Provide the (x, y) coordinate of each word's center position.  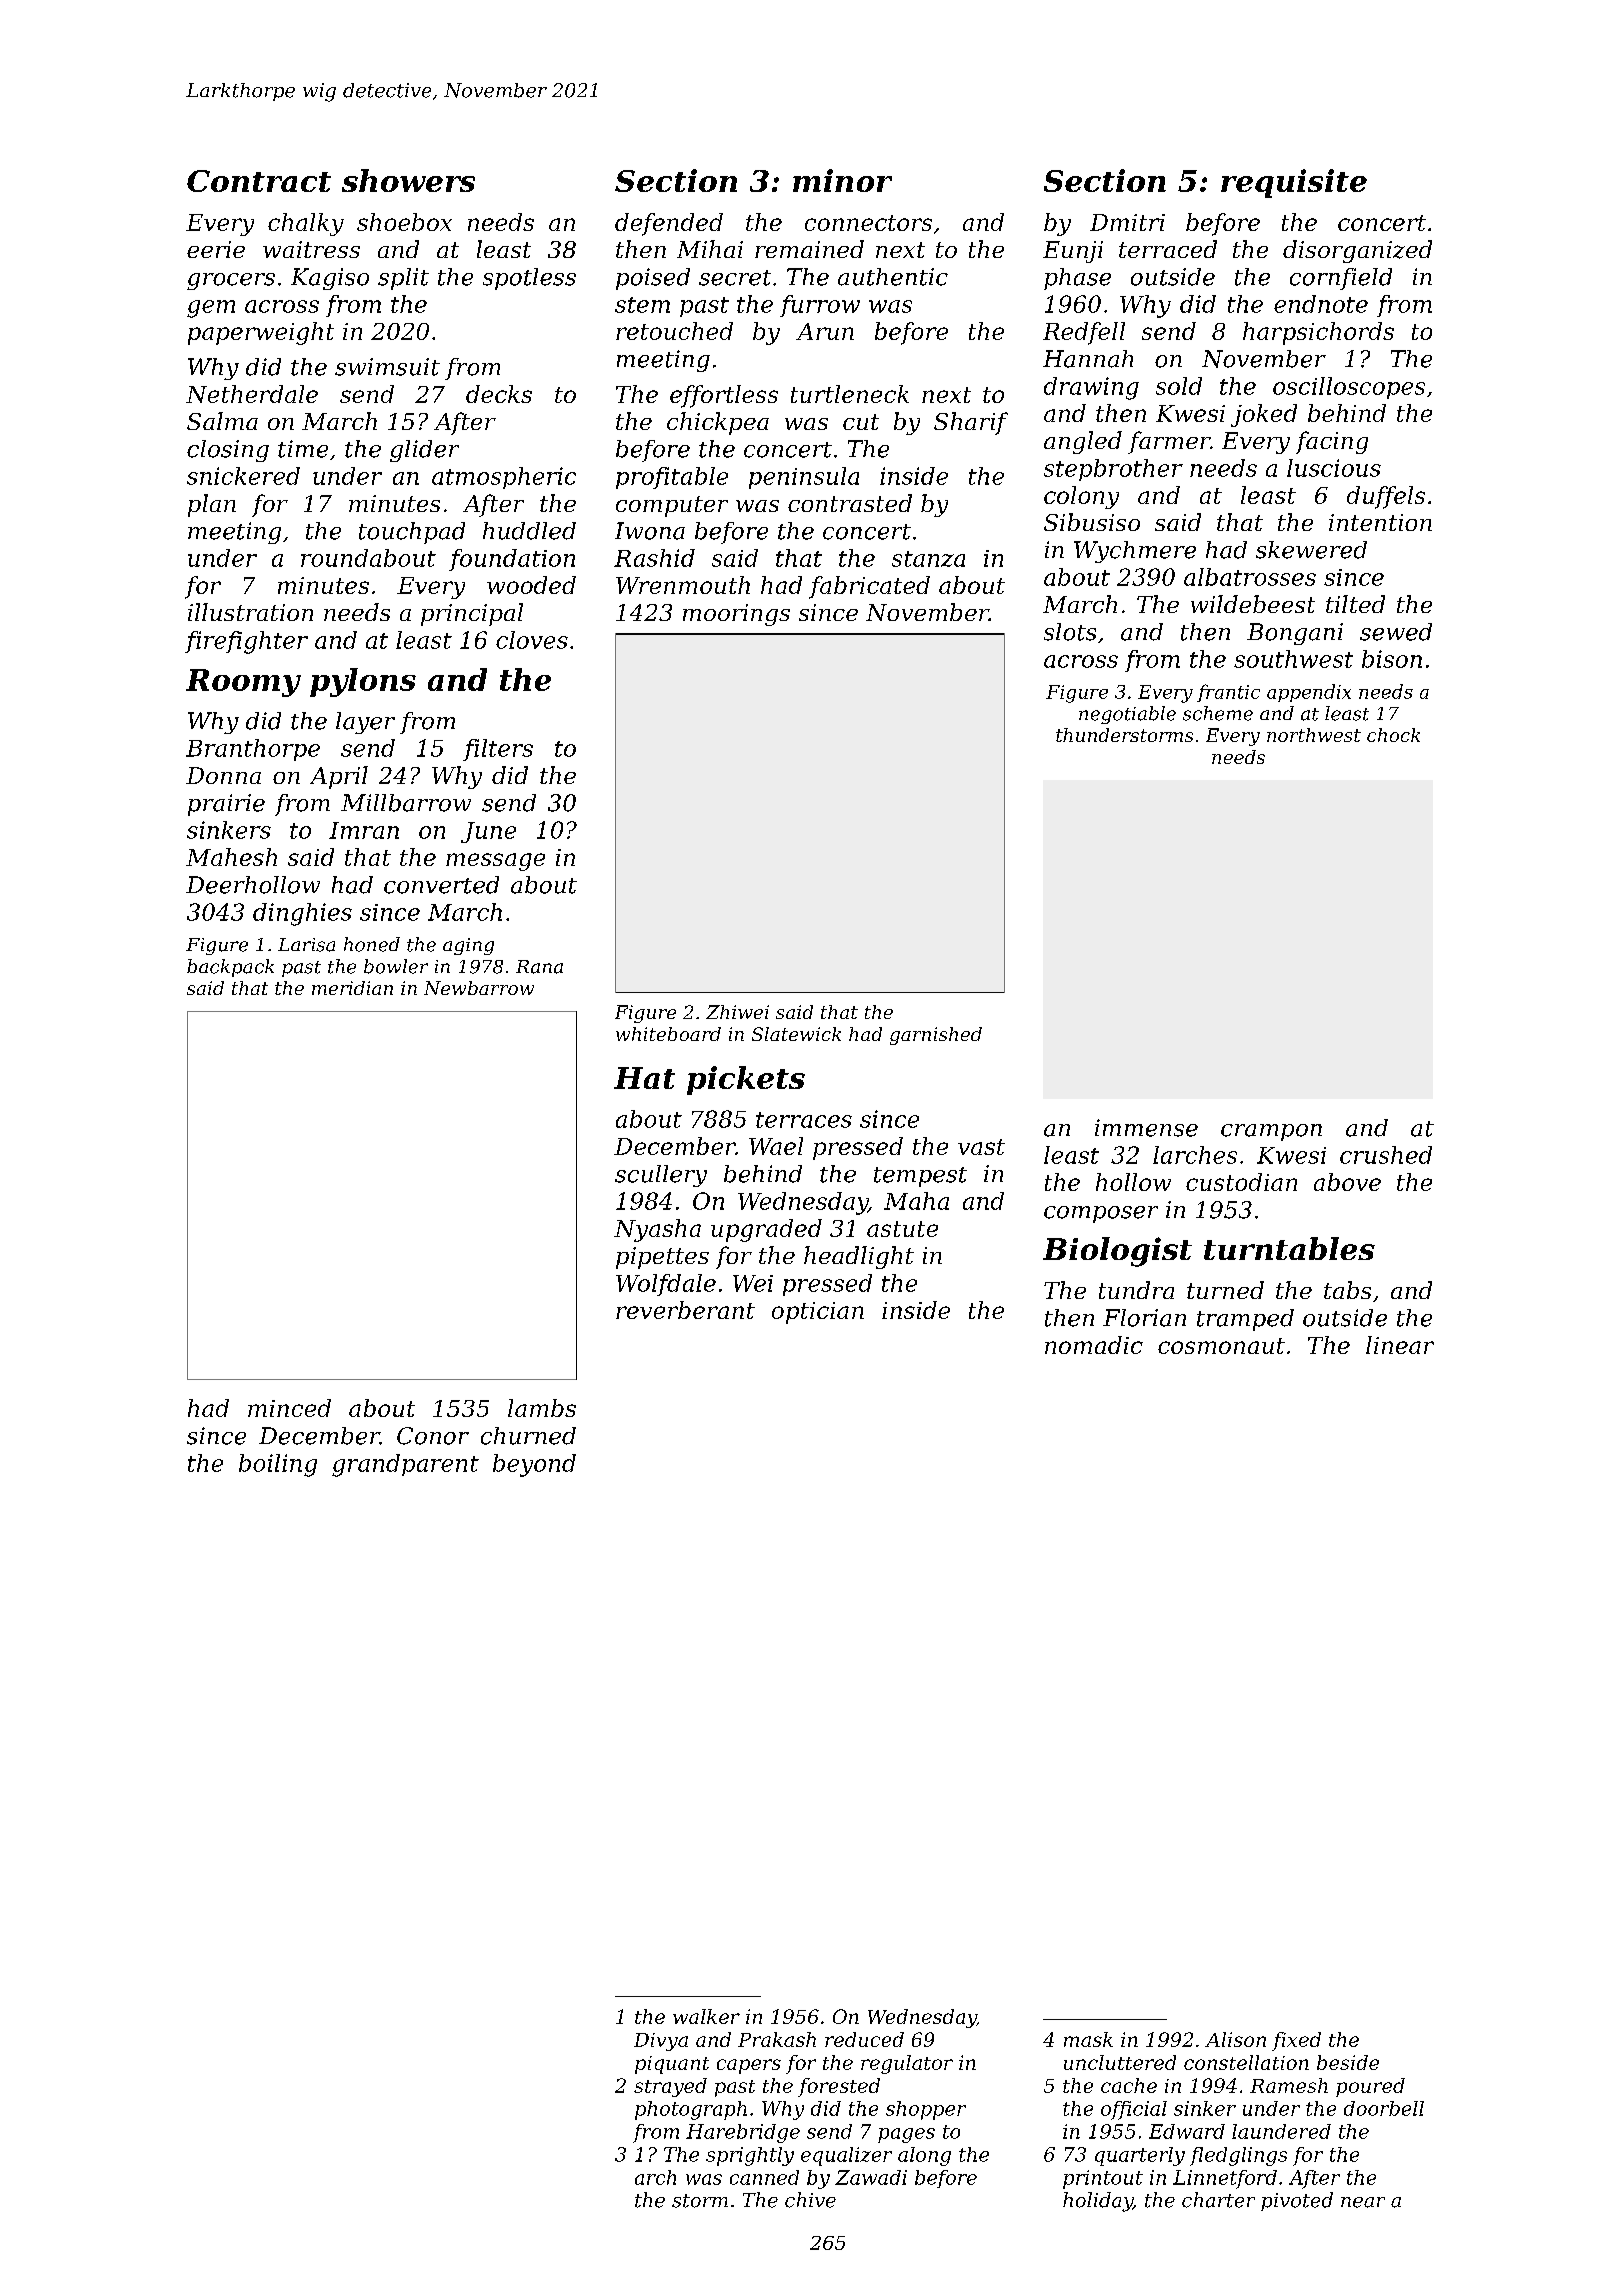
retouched (674, 331)
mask (1088, 2039)
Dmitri (1127, 222)
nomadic (1094, 1345)
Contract (259, 181)
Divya (661, 2042)
